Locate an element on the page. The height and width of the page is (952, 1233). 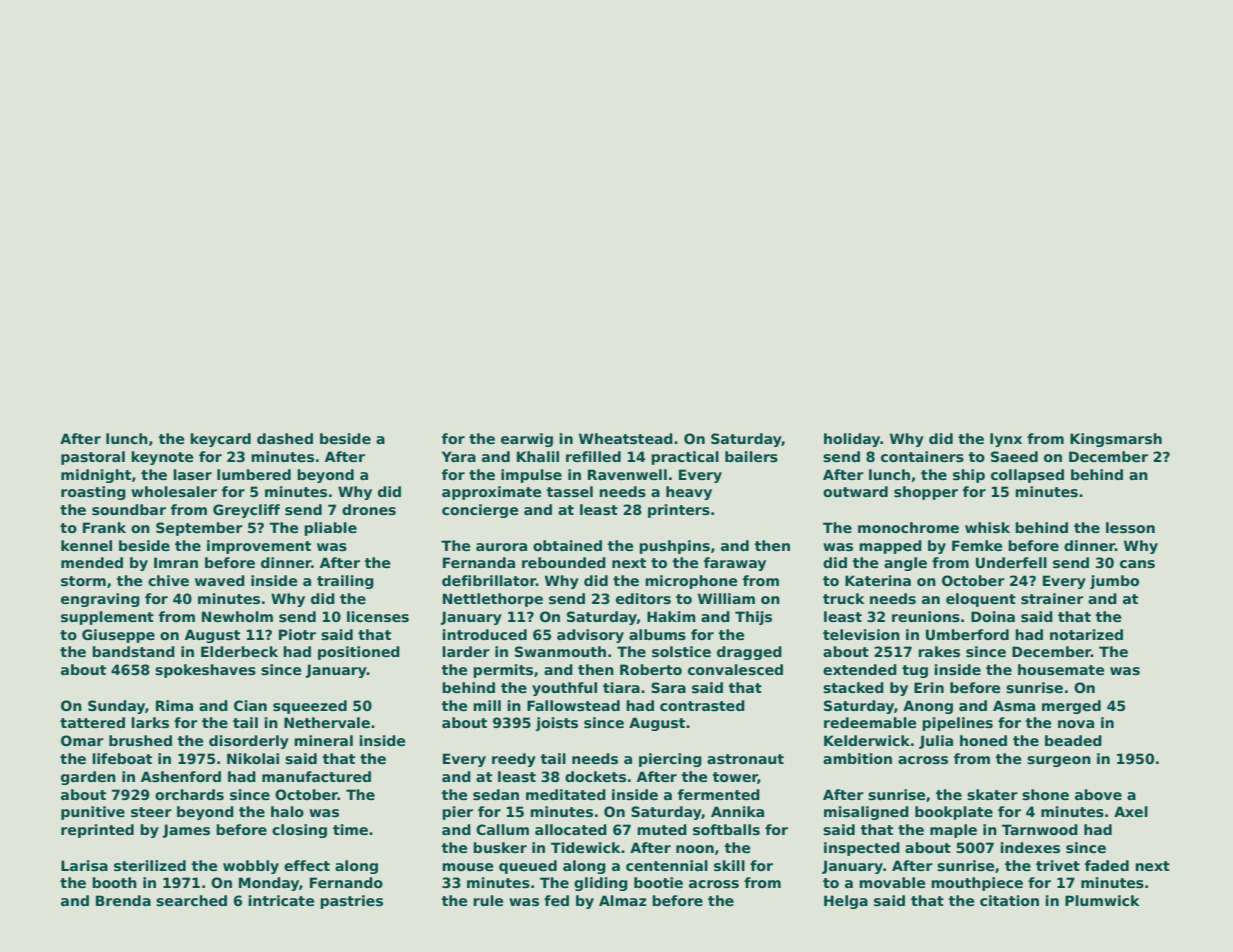
Brenda is located at coordinates (123, 900).
